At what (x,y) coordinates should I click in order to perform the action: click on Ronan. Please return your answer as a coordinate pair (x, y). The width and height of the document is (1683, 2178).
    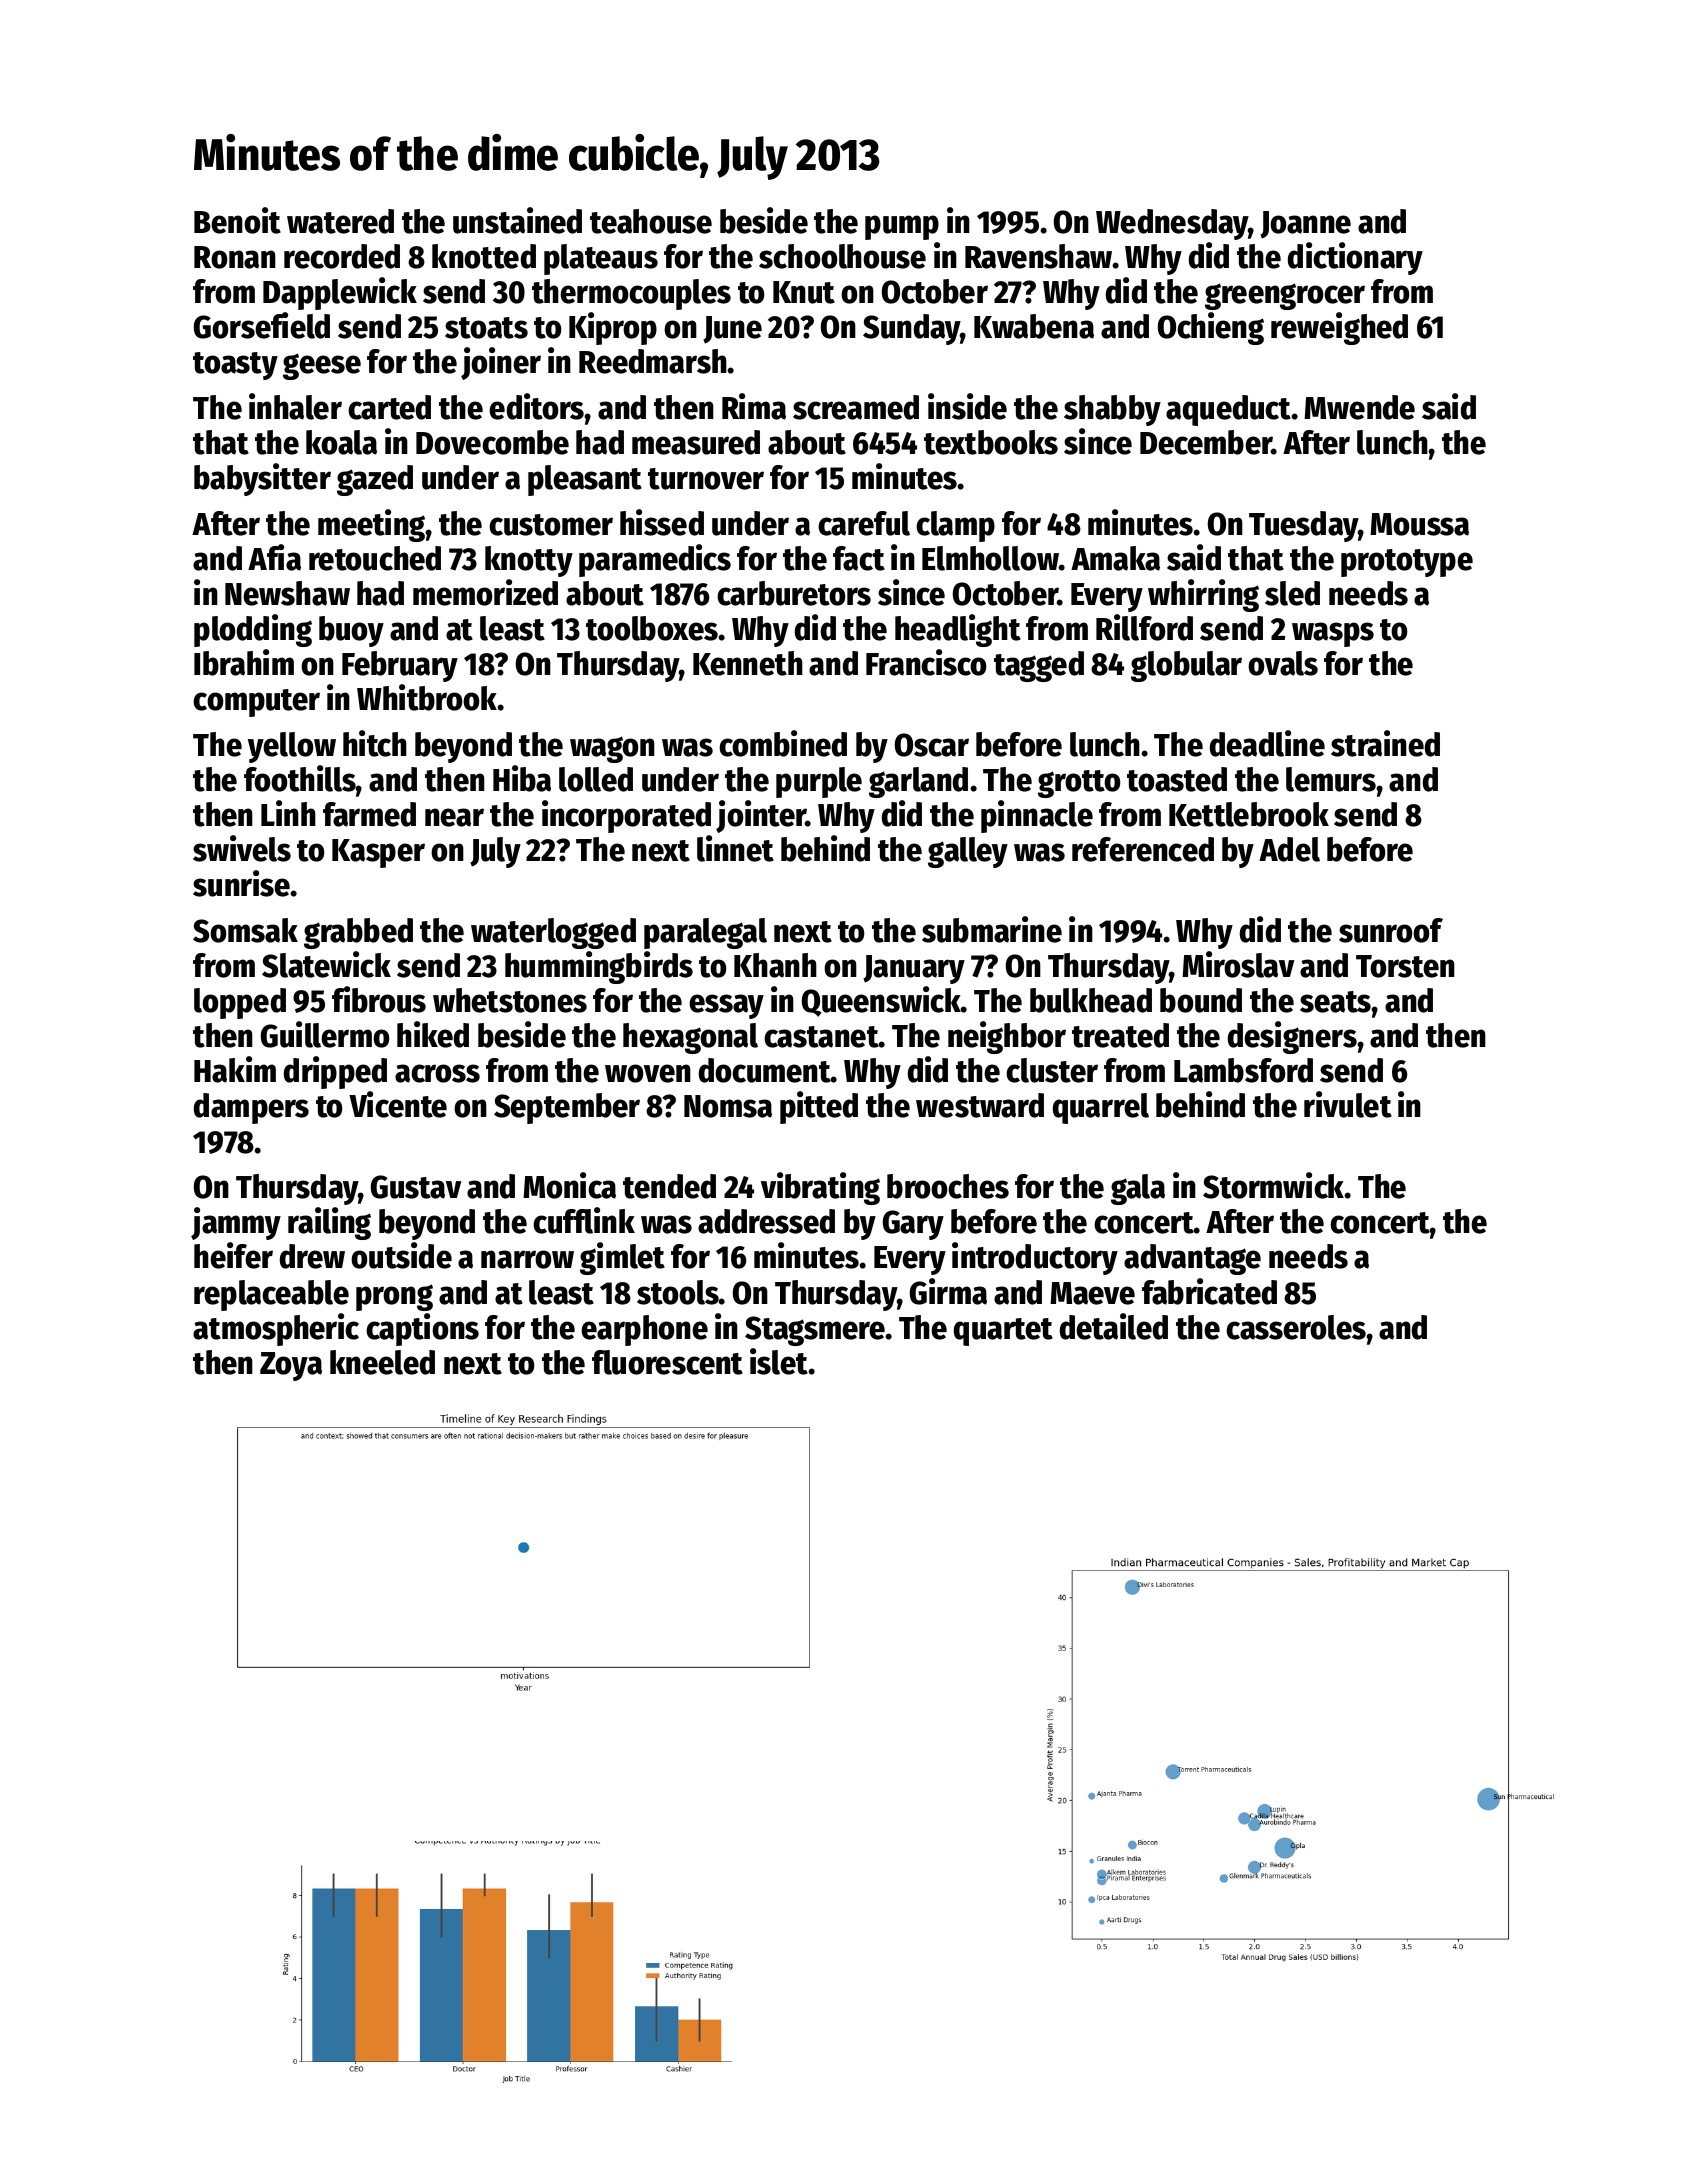
    Looking at the image, I should click on (235, 257).
